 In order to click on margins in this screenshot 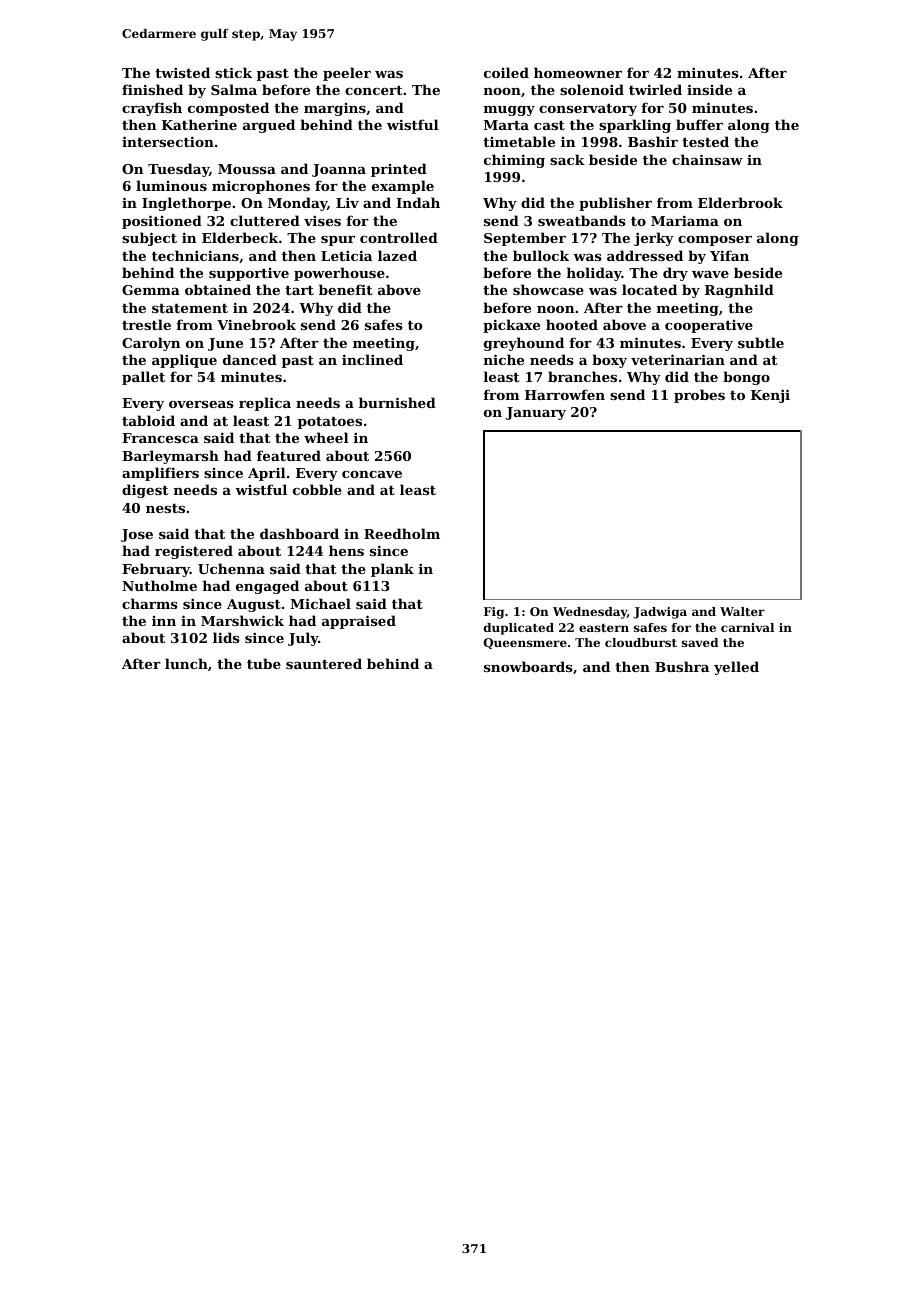, I will do `click(335, 109)`.
